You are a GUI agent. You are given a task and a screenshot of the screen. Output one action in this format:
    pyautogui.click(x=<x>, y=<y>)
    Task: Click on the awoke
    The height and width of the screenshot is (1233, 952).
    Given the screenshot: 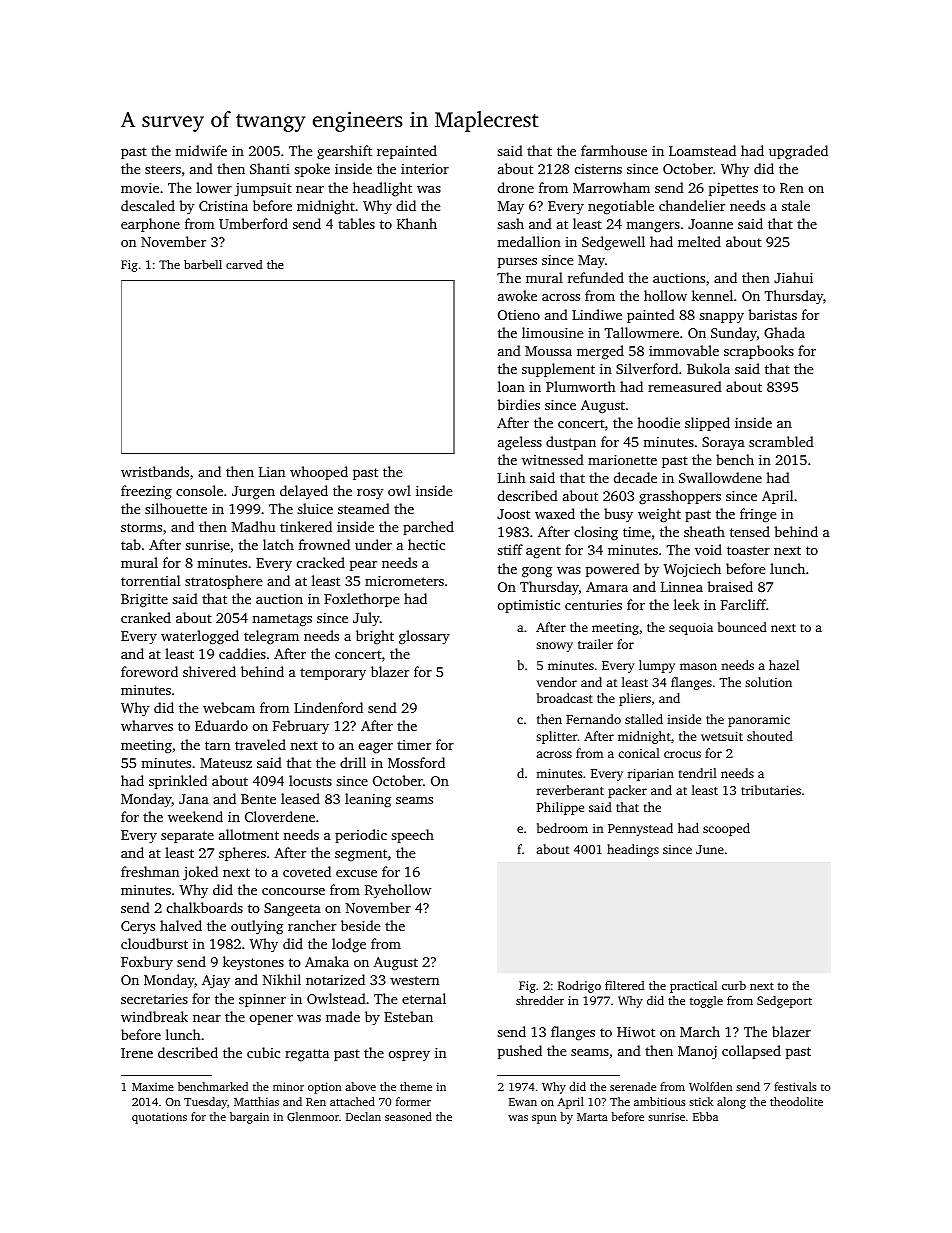 What is the action you would take?
    pyautogui.click(x=517, y=295)
